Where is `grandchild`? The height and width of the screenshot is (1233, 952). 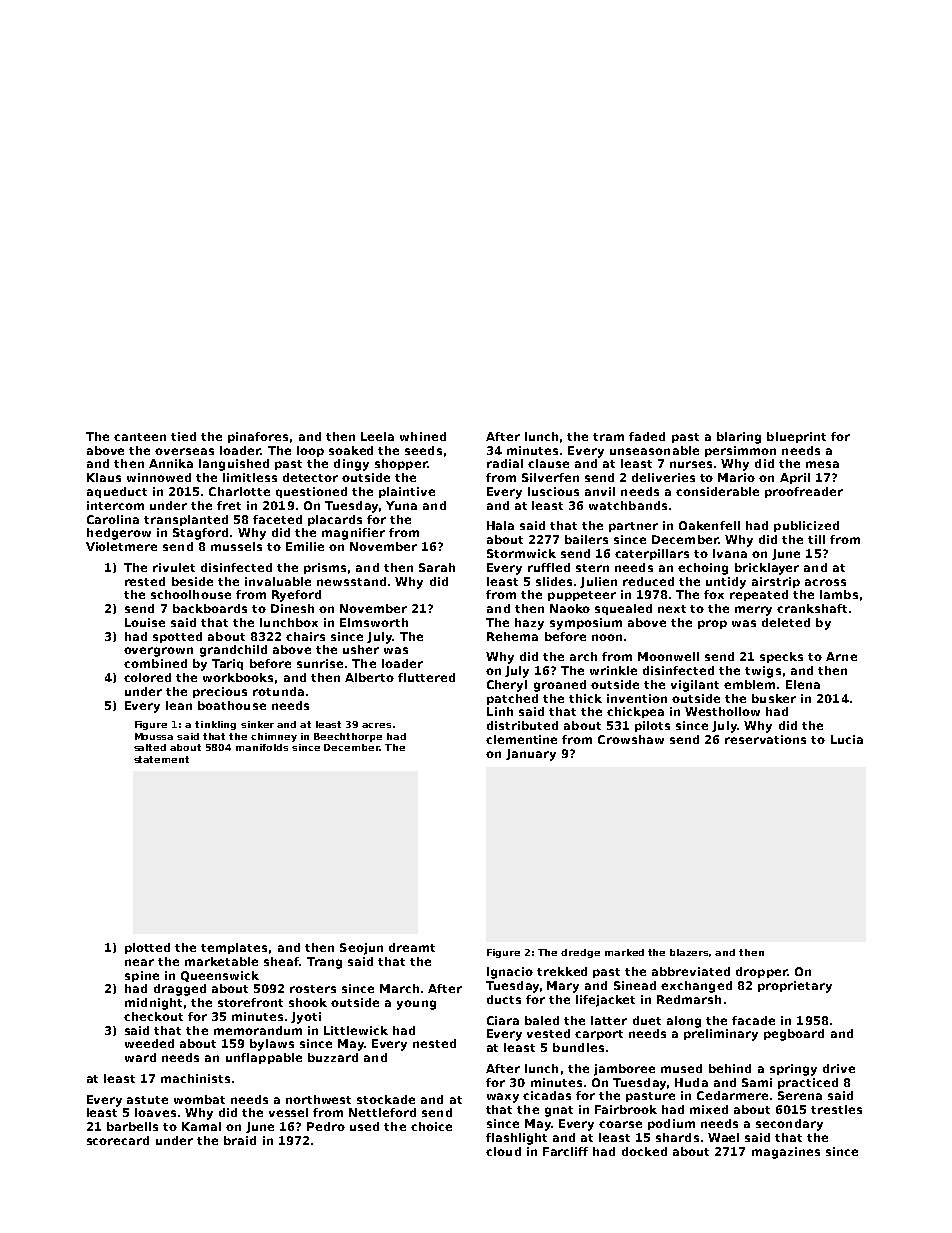
grandchild is located at coordinates (233, 651).
